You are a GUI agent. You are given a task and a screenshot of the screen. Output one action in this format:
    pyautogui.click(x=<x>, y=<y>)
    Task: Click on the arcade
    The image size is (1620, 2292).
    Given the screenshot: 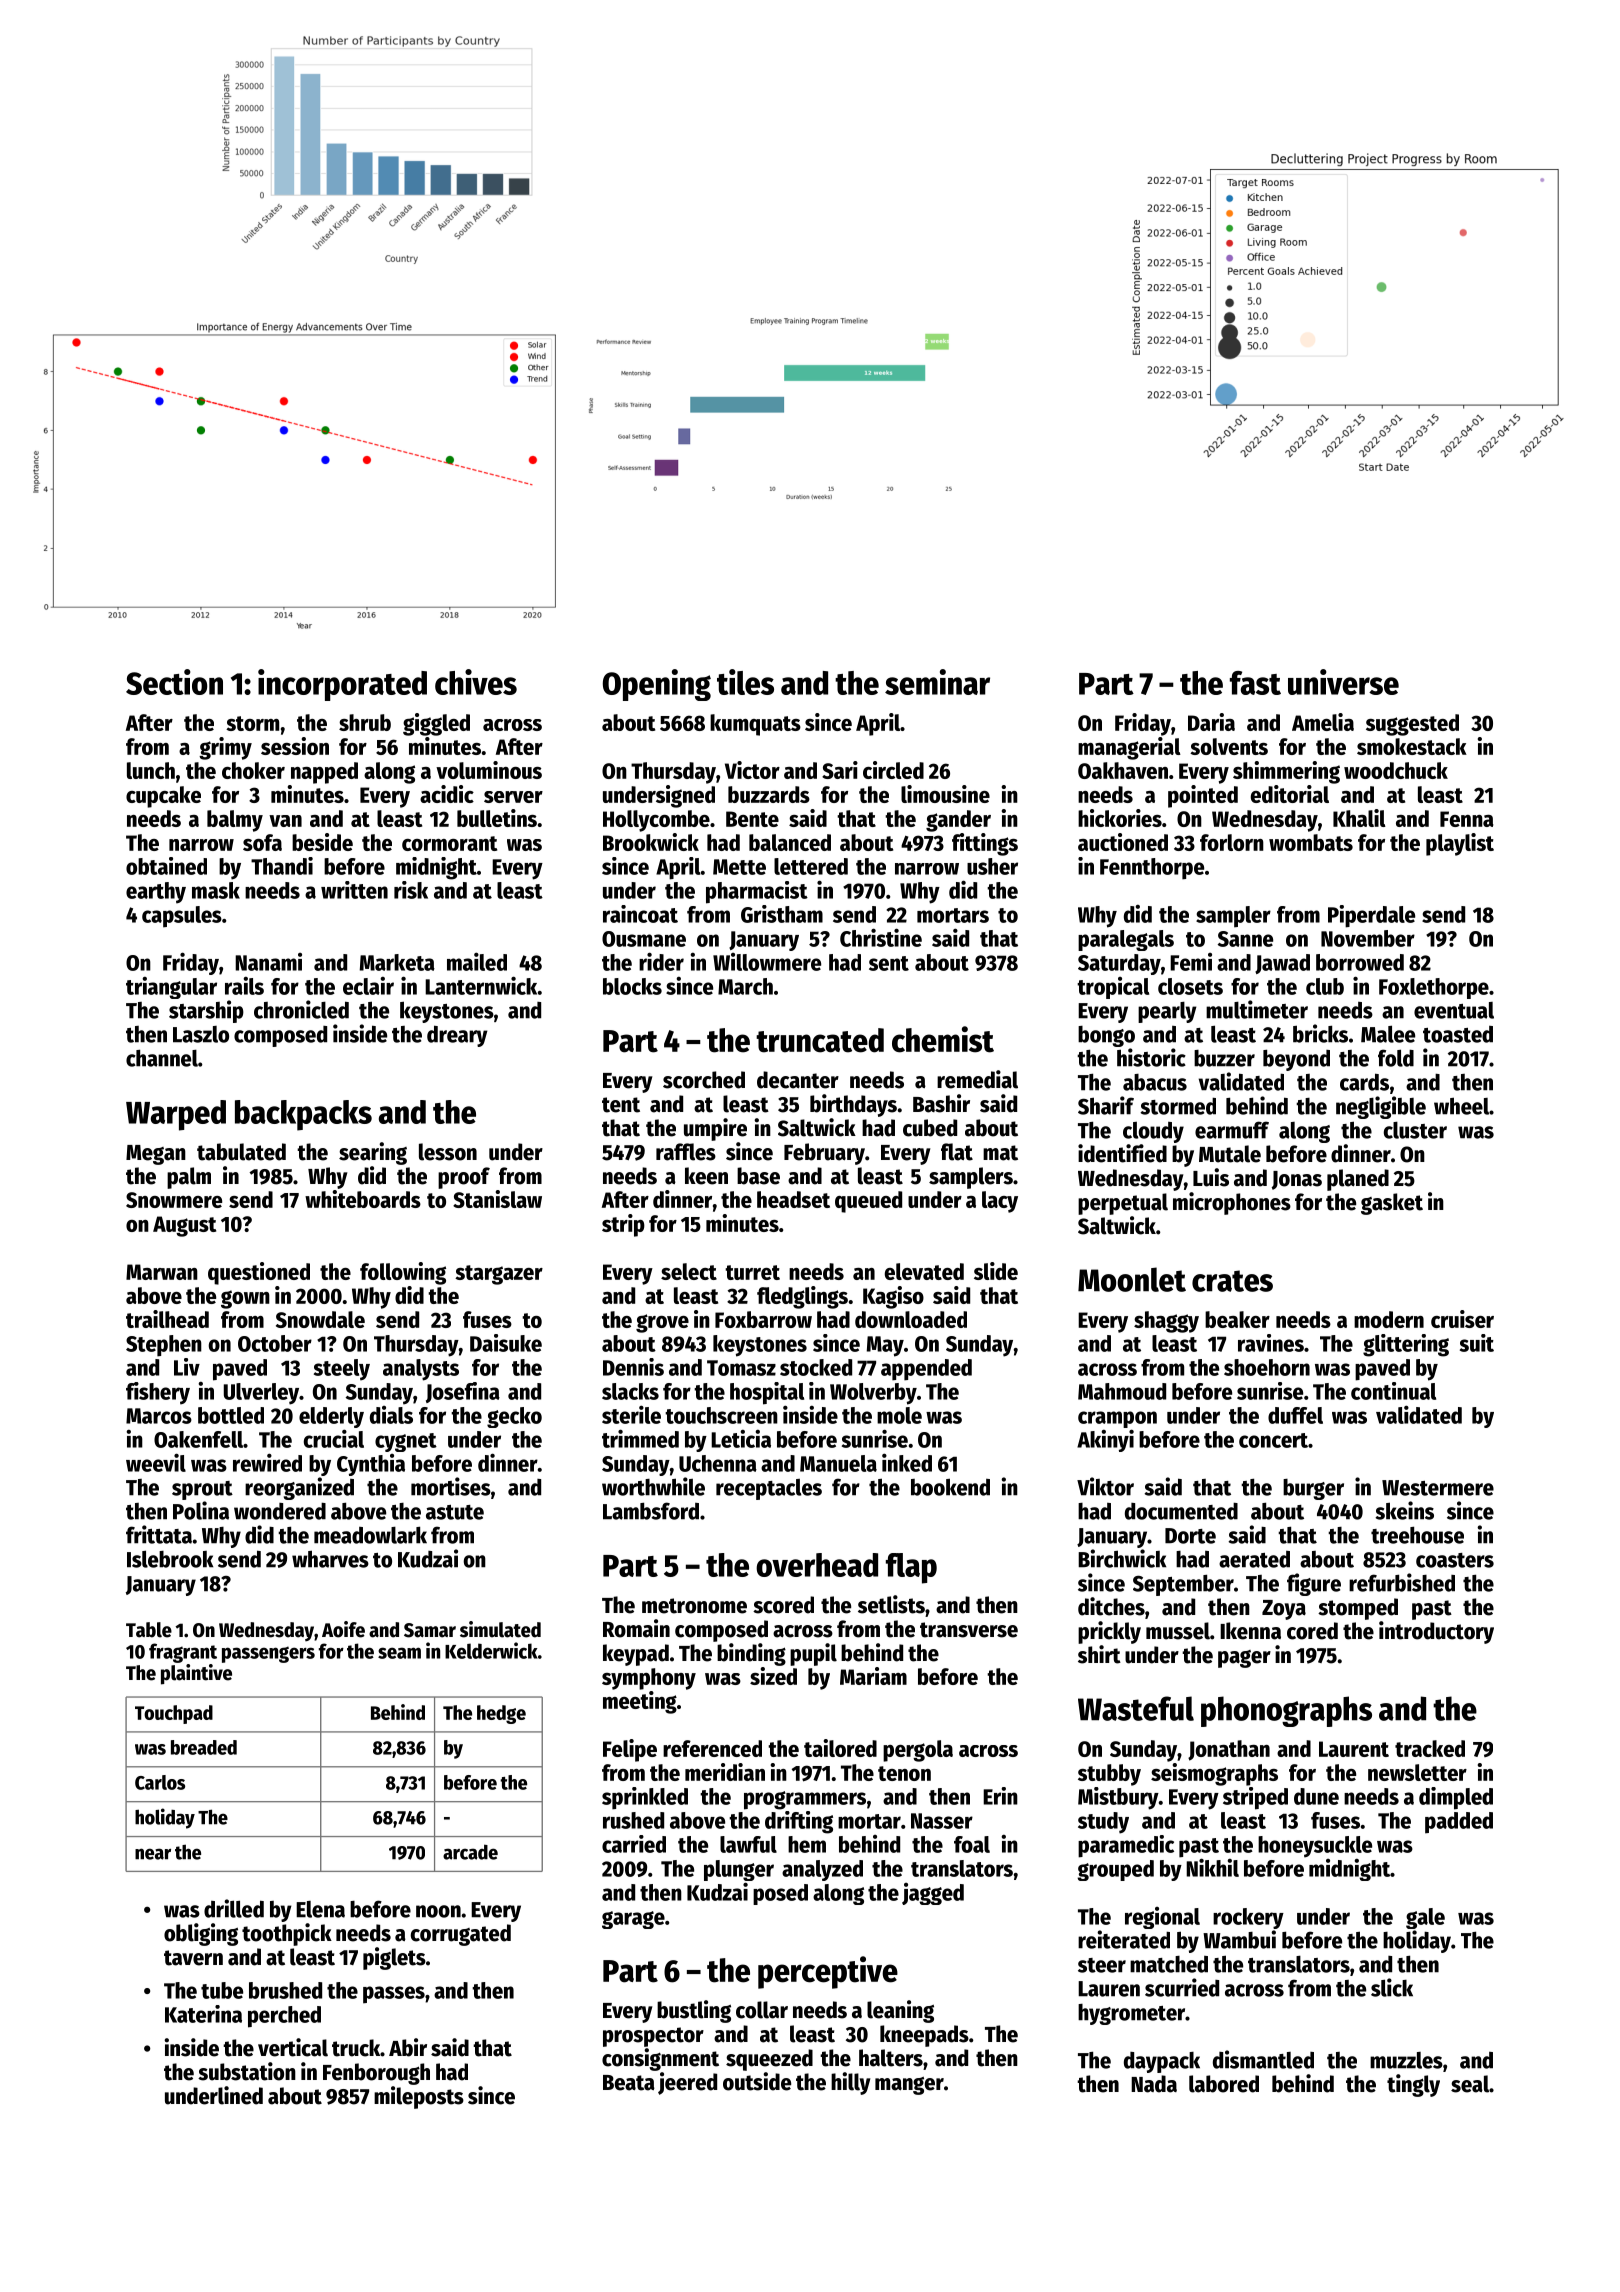 What is the action you would take?
    pyautogui.click(x=470, y=1852)
